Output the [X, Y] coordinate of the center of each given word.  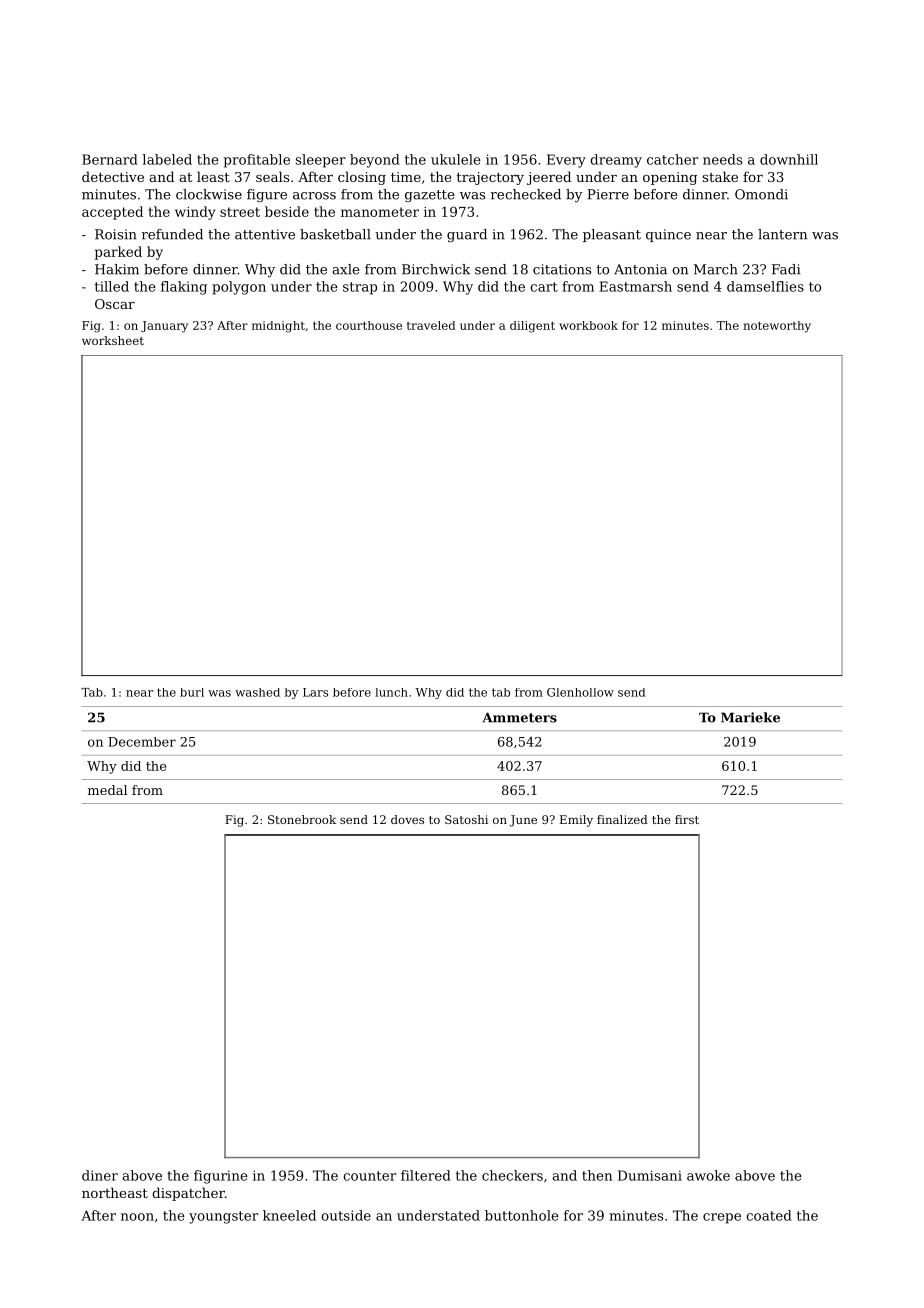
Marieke [750, 717]
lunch [391, 692]
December [142, 742]
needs [722, 159]
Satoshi [466, 819]
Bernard [110, 159]
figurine [221, 1177]
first [687, 819]
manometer [380, 212]
